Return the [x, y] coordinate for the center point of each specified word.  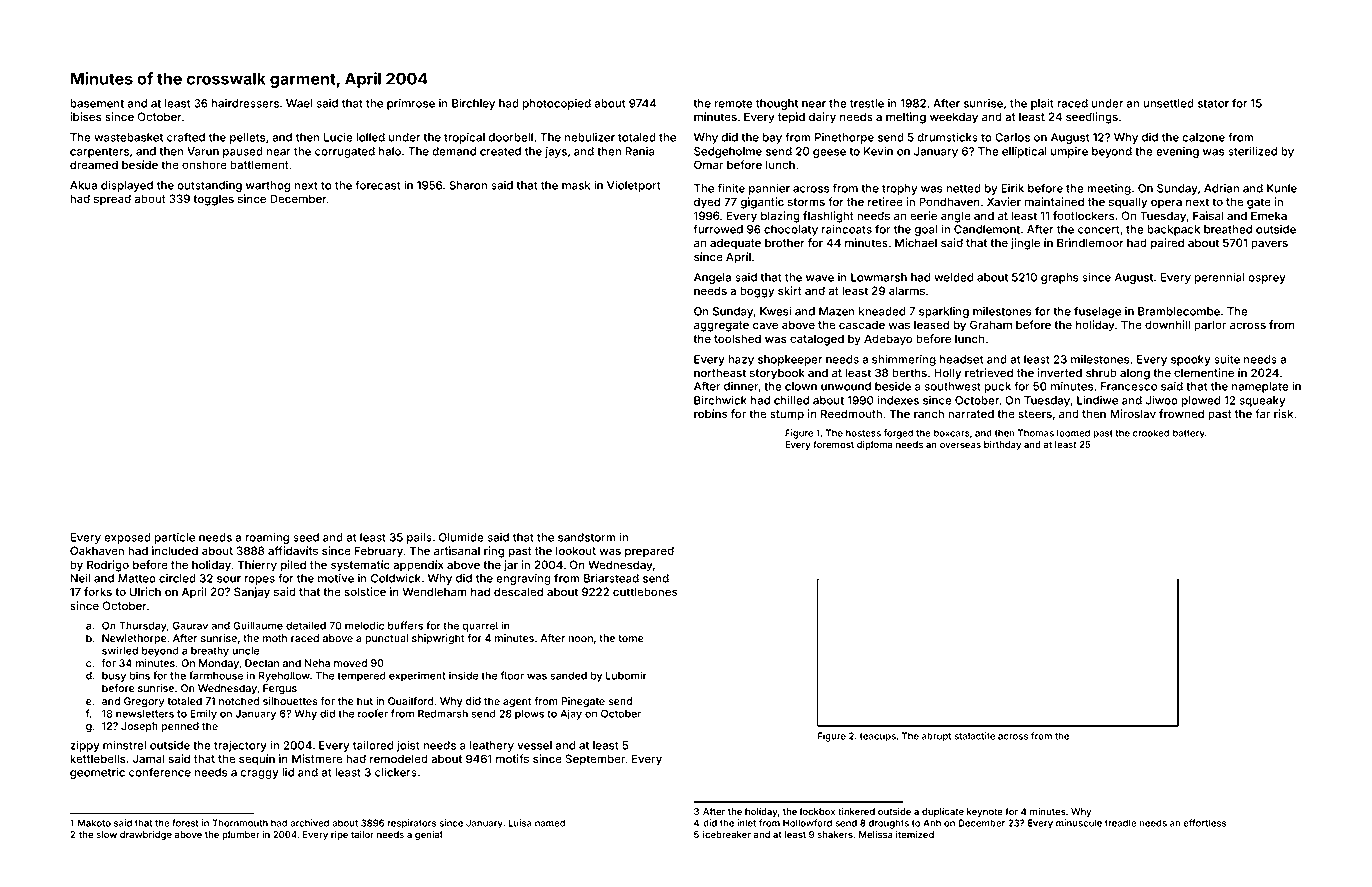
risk [1283, 413]
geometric [97, 773]
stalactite [974, 736]
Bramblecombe [1179, 311]
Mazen [837, 311]
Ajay [571, 714]
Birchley [473, 104]
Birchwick [720, 400]
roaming [267, 538]
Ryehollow [284, 676]
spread [112, 200]
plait [1042, 104]
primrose [411, 104]
